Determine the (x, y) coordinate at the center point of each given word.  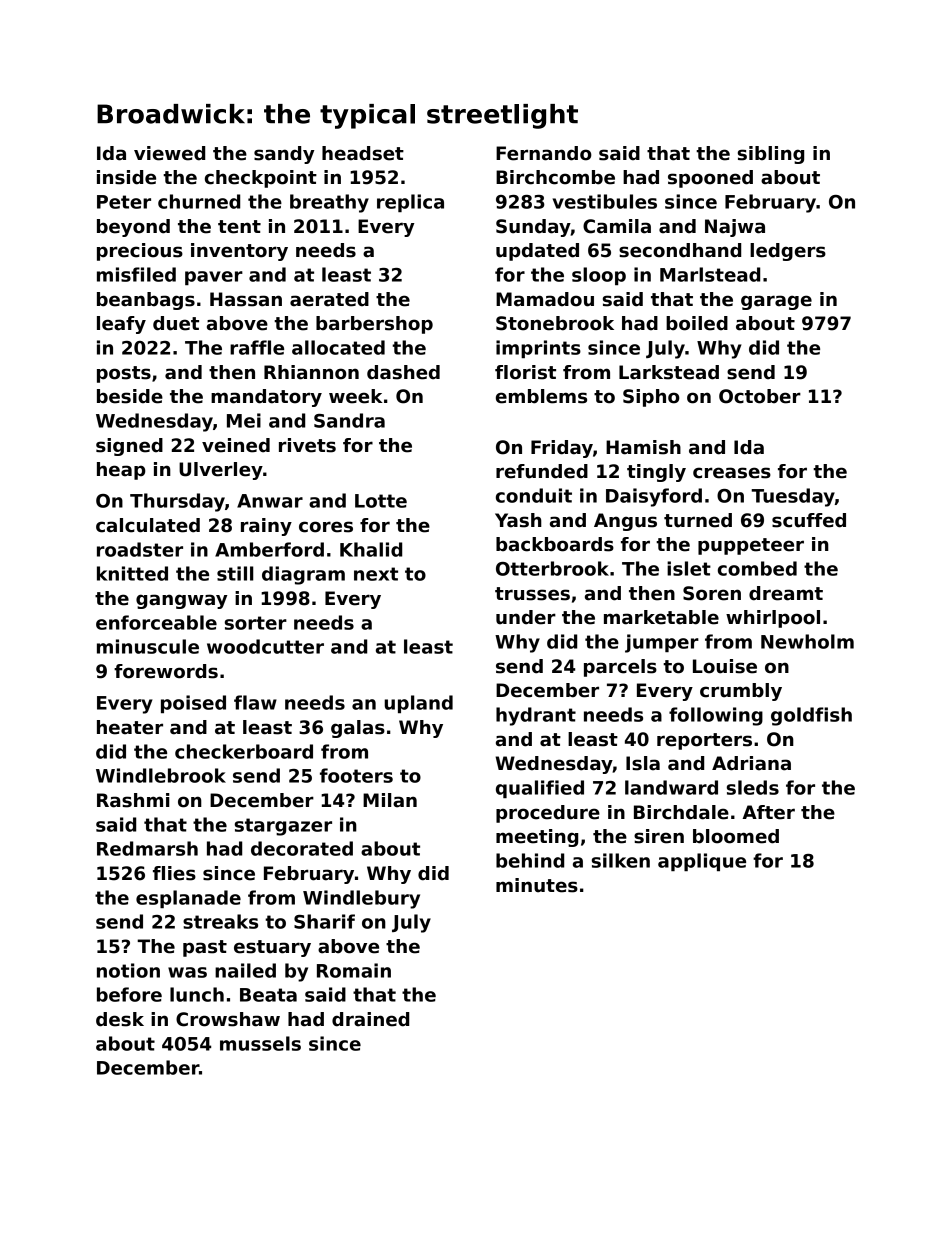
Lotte (381, 501)
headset (363, 153)
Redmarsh (147, 848)
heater (130, 727)
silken (621, 860)
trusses (532, 594)
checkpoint (261, 179)
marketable (661, 617)
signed (129, 447)
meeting (537, 838)
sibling (771, 155)
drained (370, 1019)
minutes (537, 885)
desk (120, 1019)
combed (757, 568)
